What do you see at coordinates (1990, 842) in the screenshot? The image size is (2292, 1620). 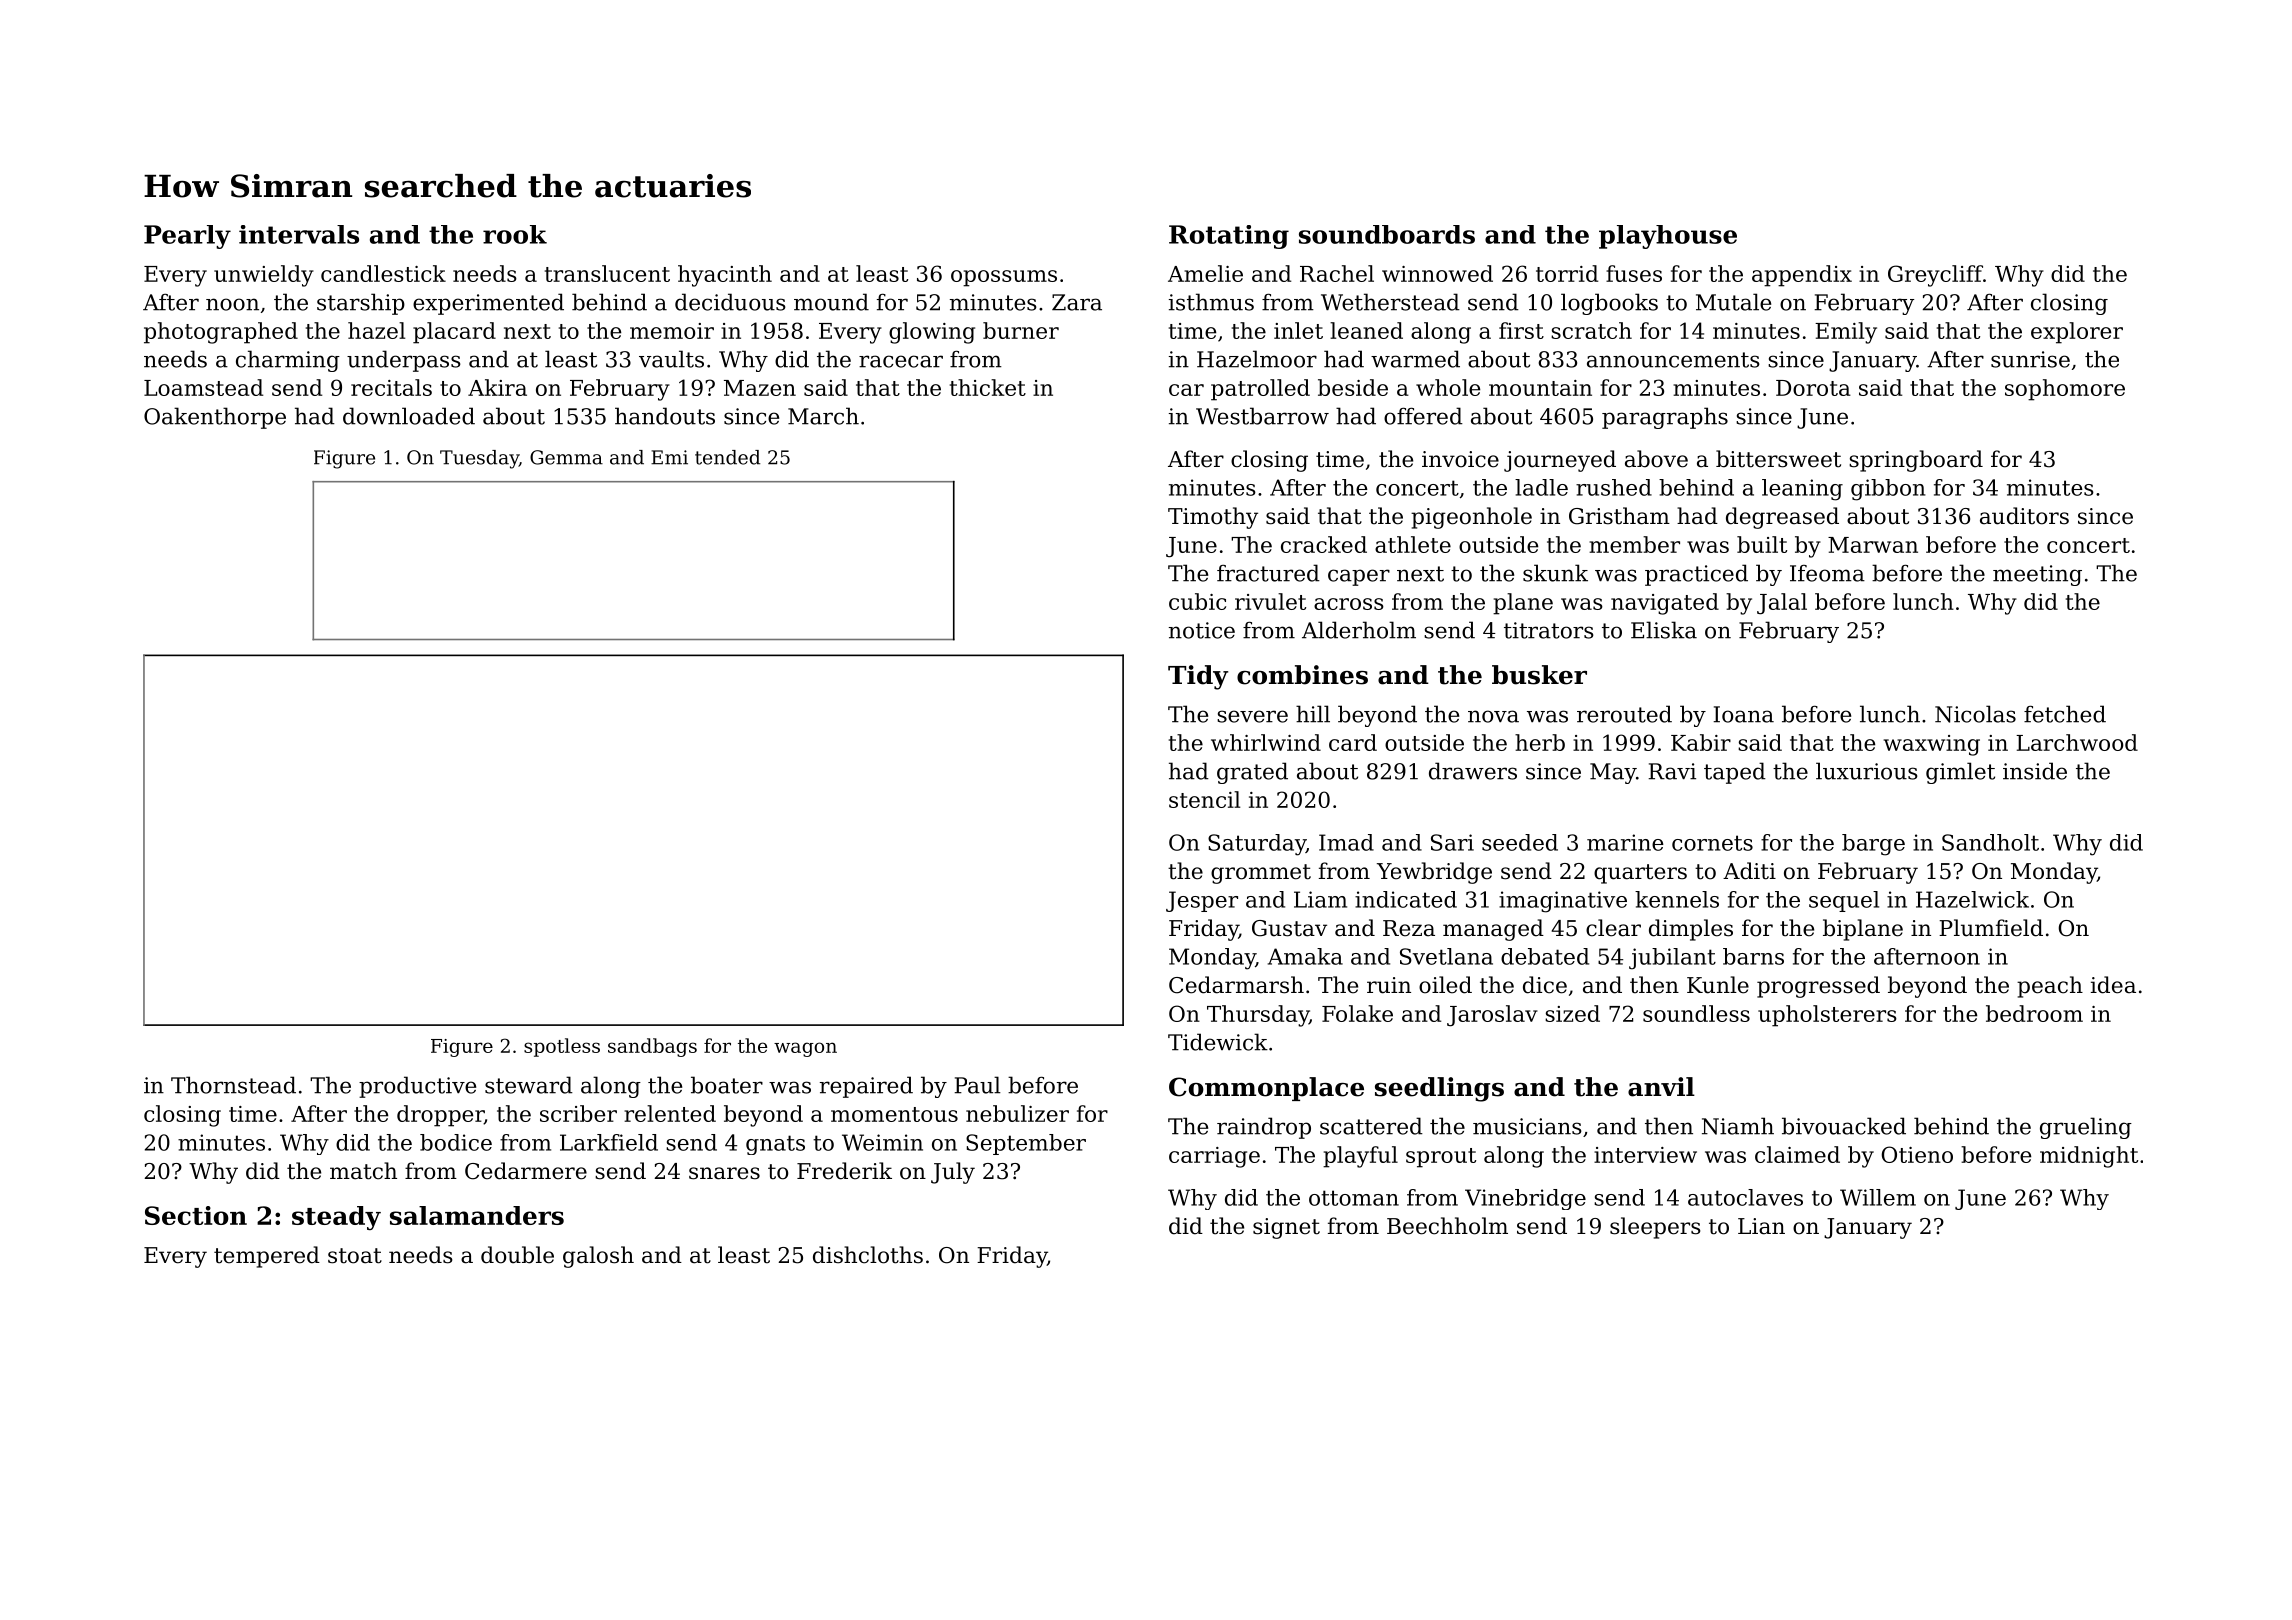 I see `Sandholt` at bounding box center [1990, 842].
